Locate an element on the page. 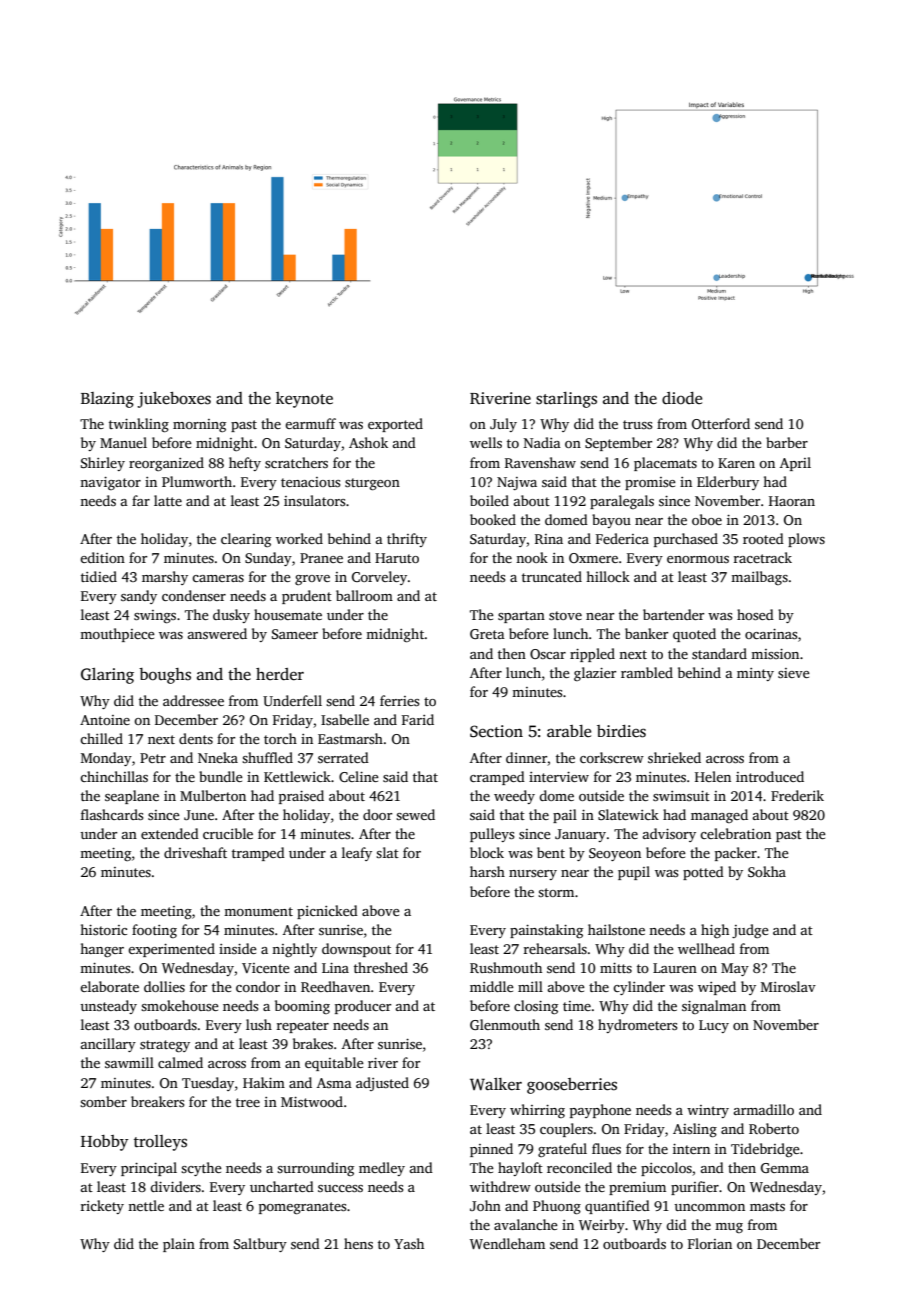 This page has height=1316, width=908. somber is located at coordinates (103, 1101).
